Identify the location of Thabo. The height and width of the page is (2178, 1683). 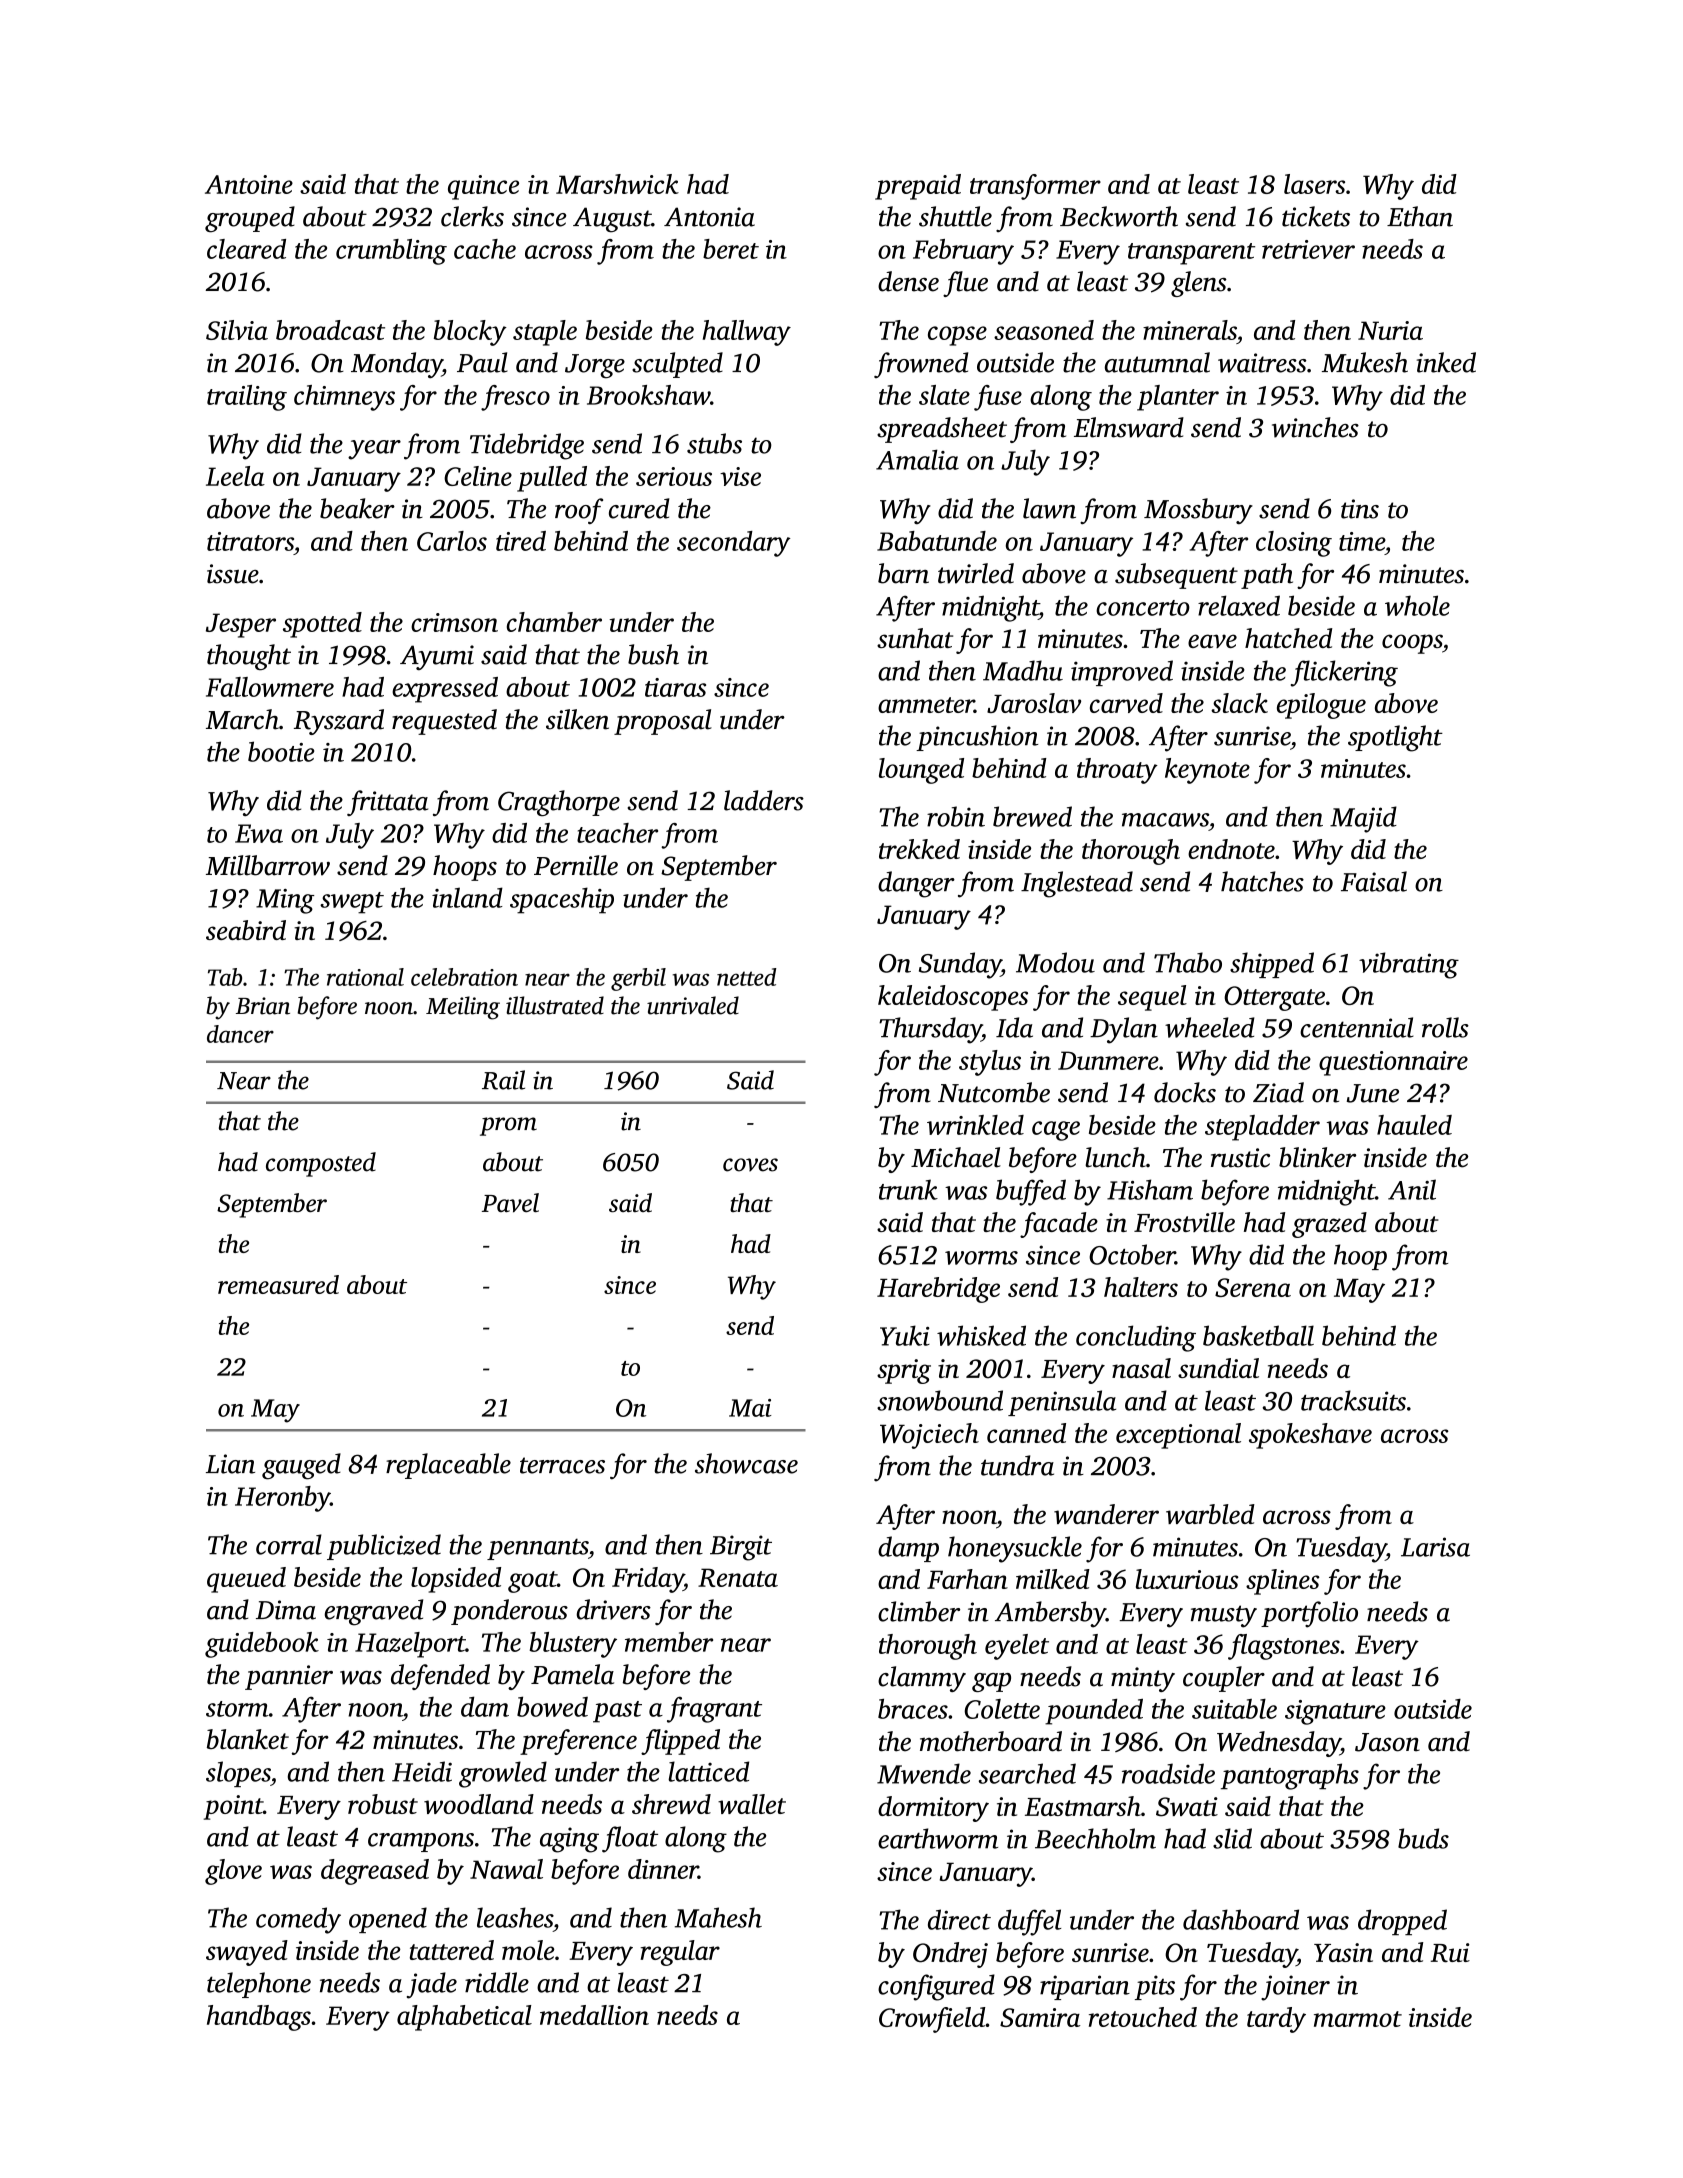
(1188, 962).
